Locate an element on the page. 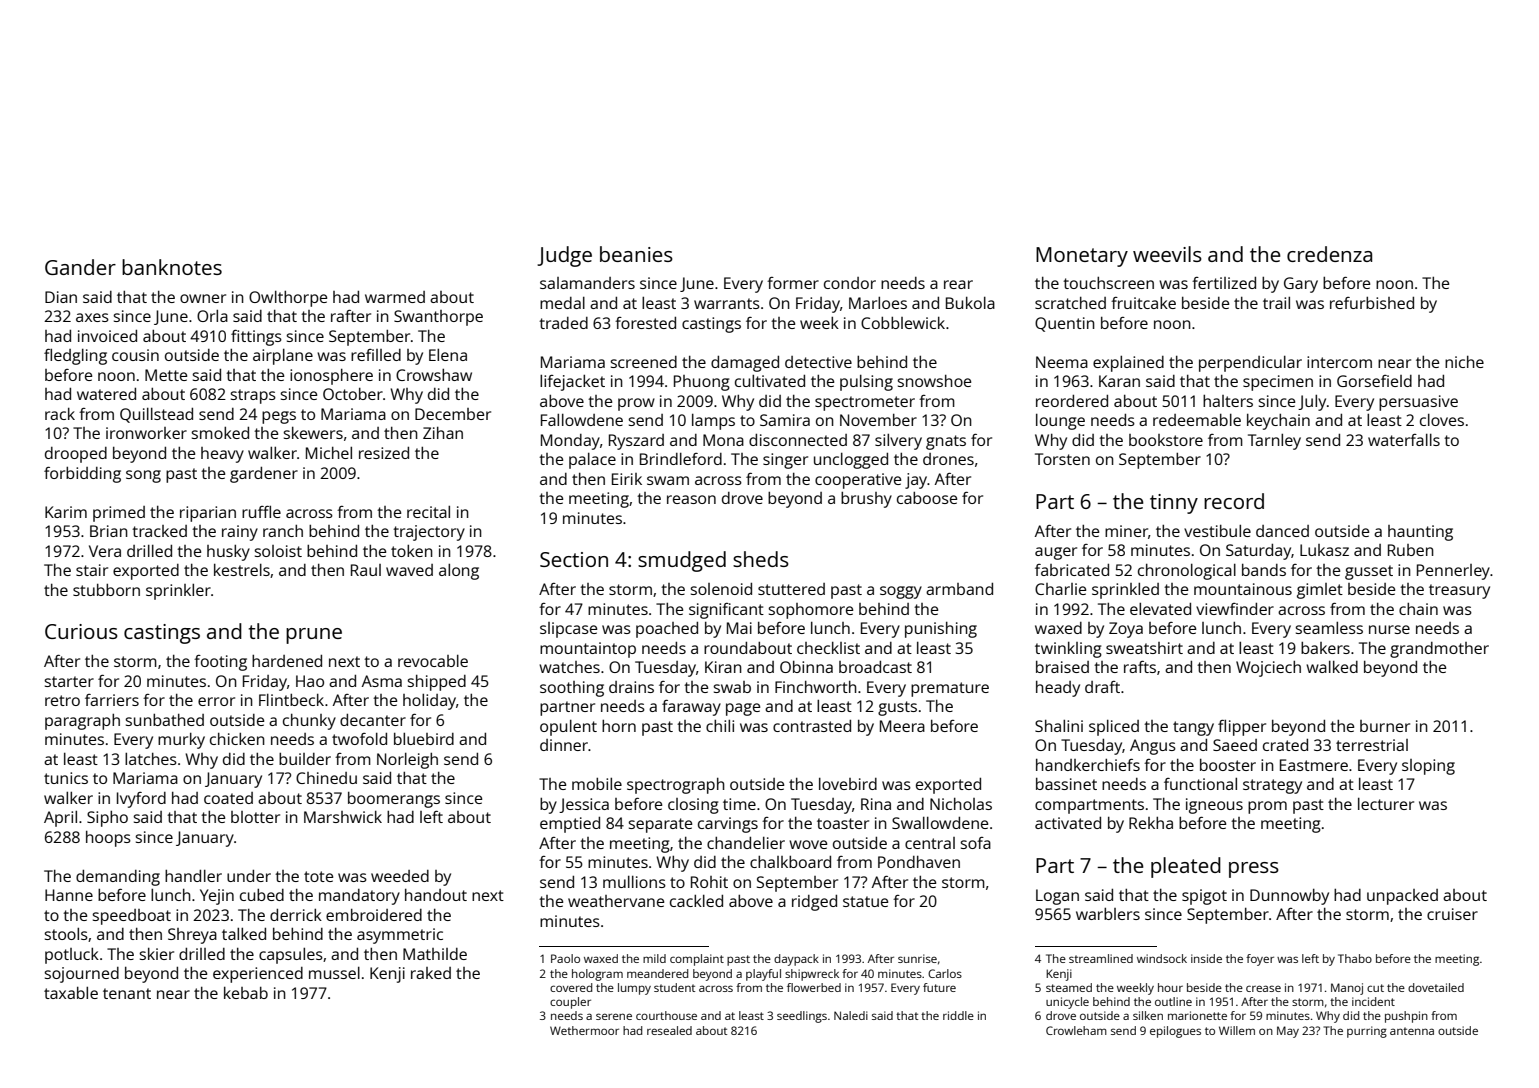 This document has height=1088, width=1539. seedlings is located at coordinates (802, 1017).
